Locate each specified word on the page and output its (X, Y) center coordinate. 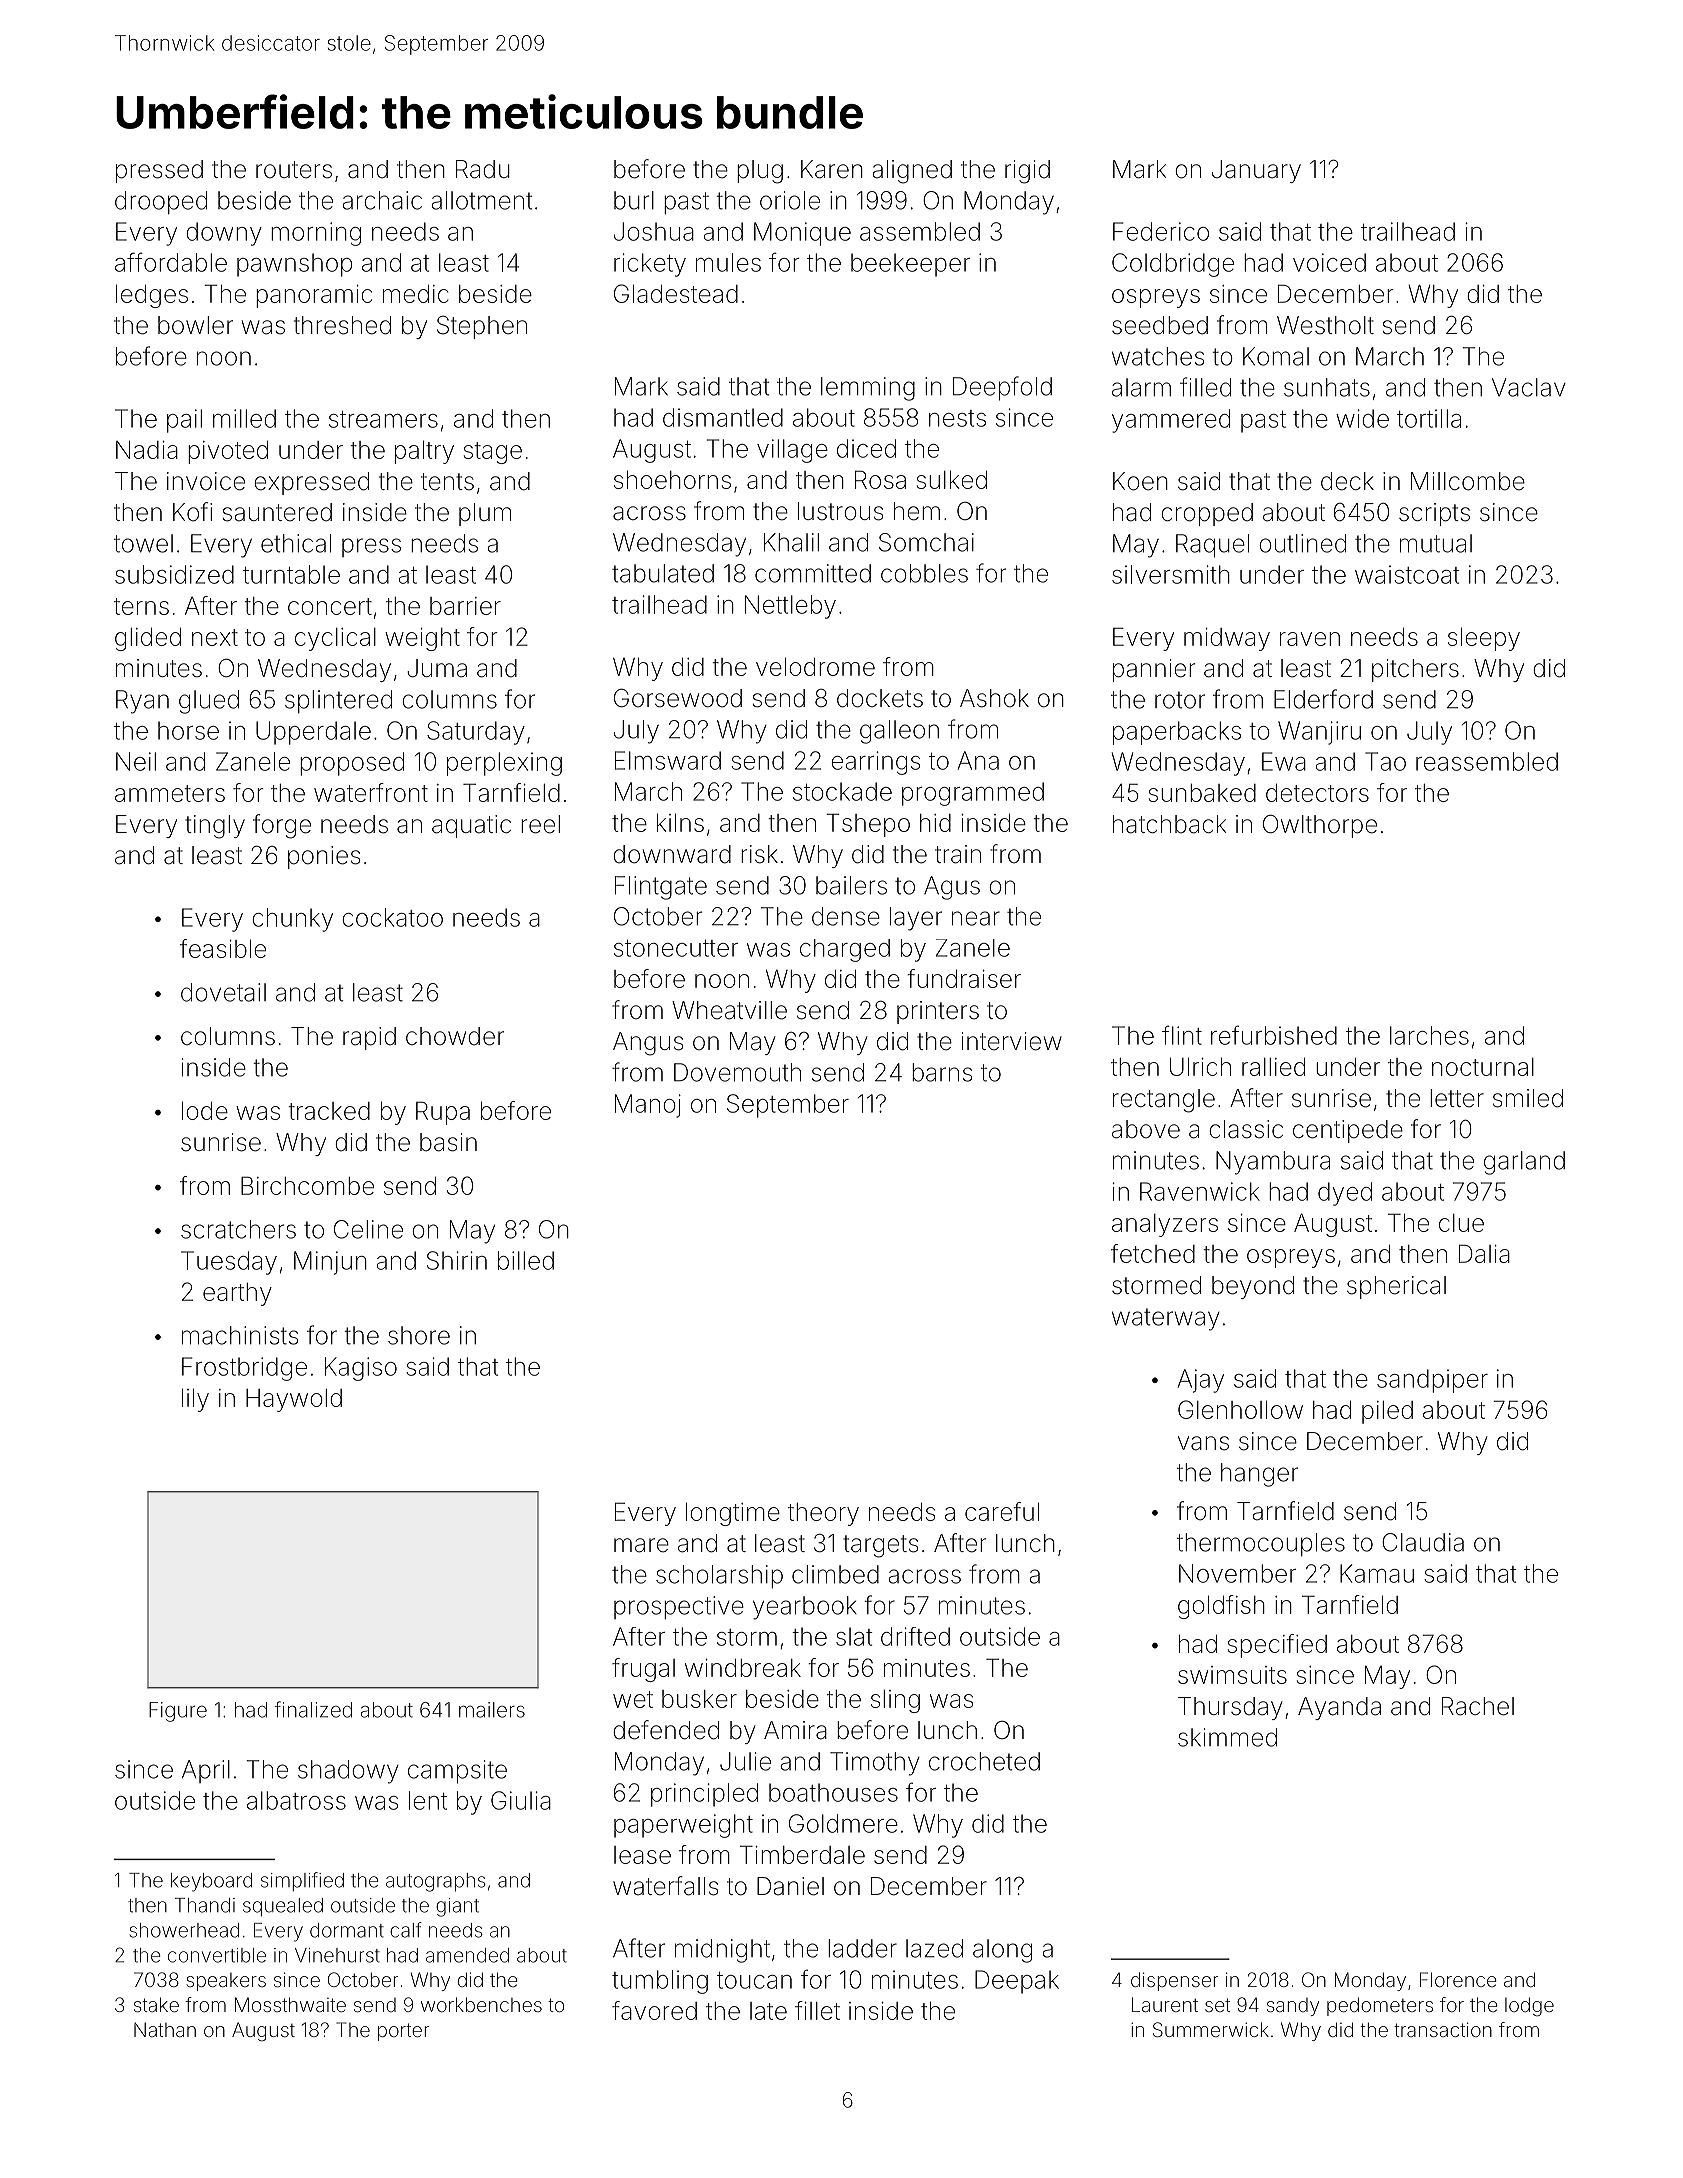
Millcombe (1468, 481)
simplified (302, 1881)
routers (294, 170)
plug (760, 172)
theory (823, 1514)
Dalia (1484, 1253)
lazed (934, 1948)
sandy (1293, 2007)
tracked (329, 1111)
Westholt (1325, 325)
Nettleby (790, 607)
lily (195, 1400)
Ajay (1201, 1381)
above (1146, 1129)
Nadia (147, 449)
